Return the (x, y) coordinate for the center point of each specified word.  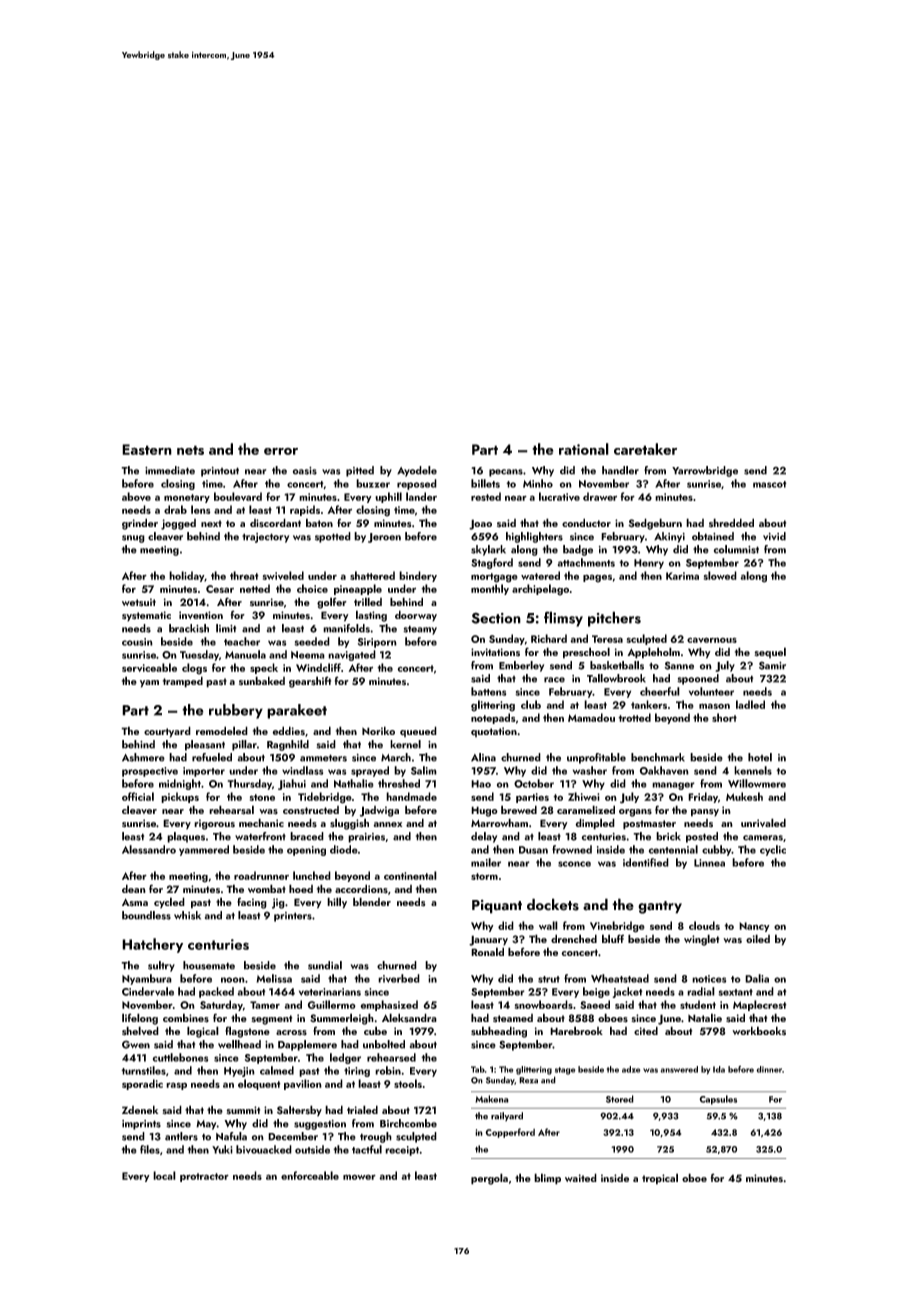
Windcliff (318, 667)
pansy (705, 813)
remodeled (222, 730)
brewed (519, 809)
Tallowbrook (616, 678)
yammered (204, 850)
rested (486, 496)
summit (243, 1110)
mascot (770, 484)
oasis (305, 471)
